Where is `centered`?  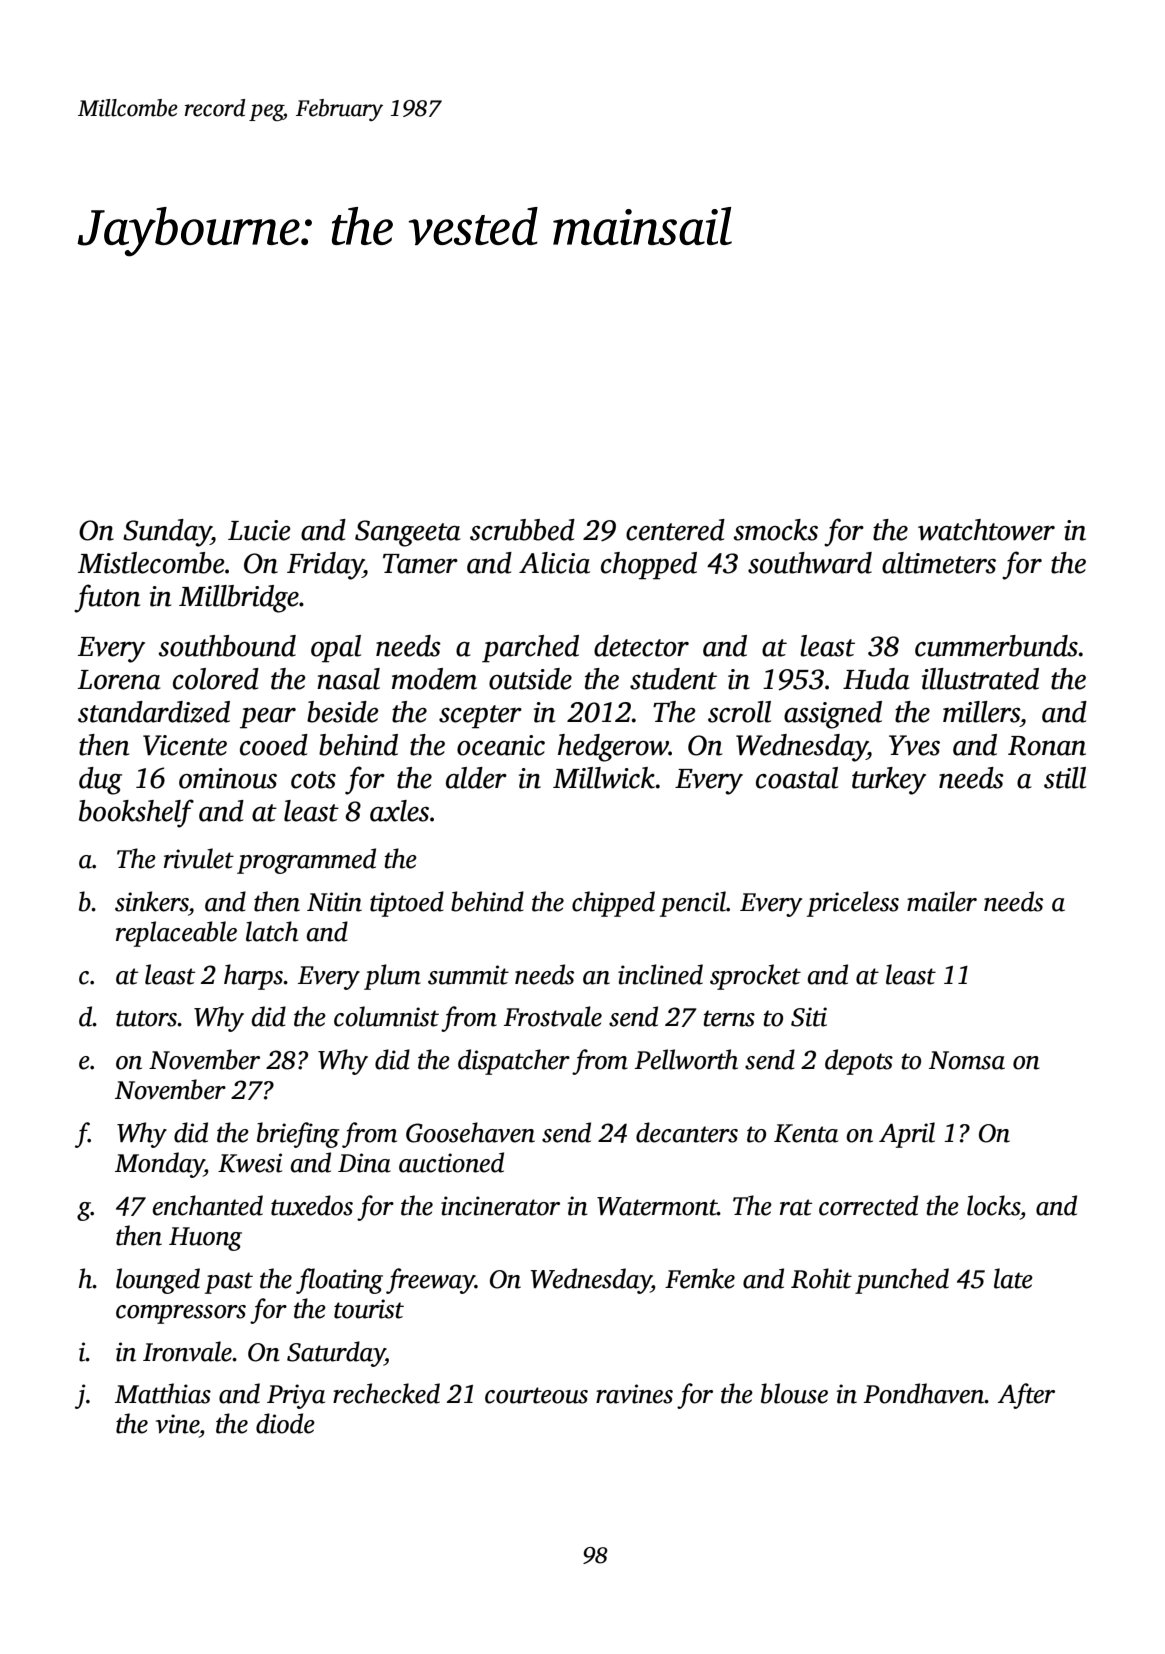 centered is located at coordinates (675, 530).
